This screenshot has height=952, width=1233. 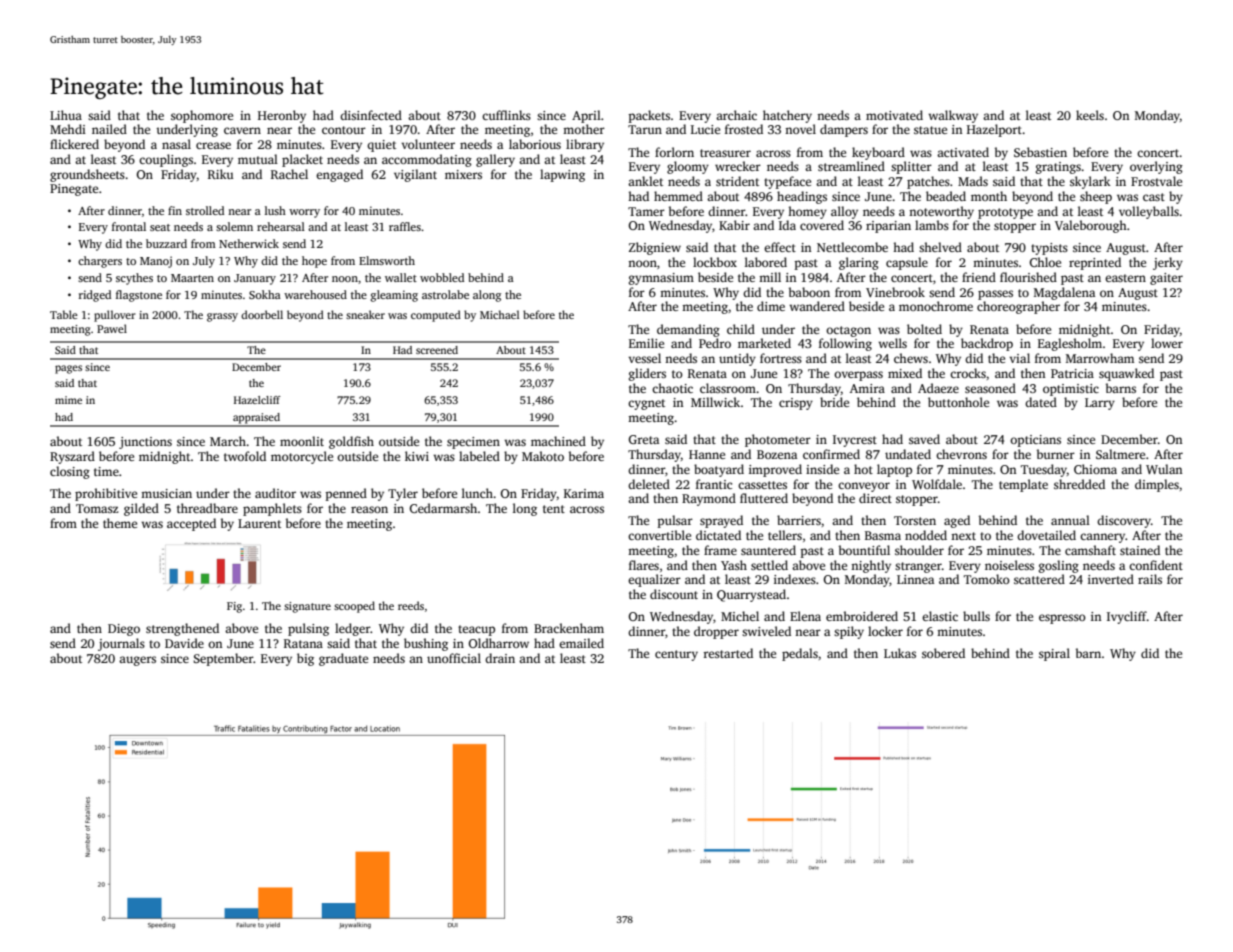 What do you see at coordinates (112, 328) in the screenshot?
I see `Pawel` at bounding box center [112, 328].
